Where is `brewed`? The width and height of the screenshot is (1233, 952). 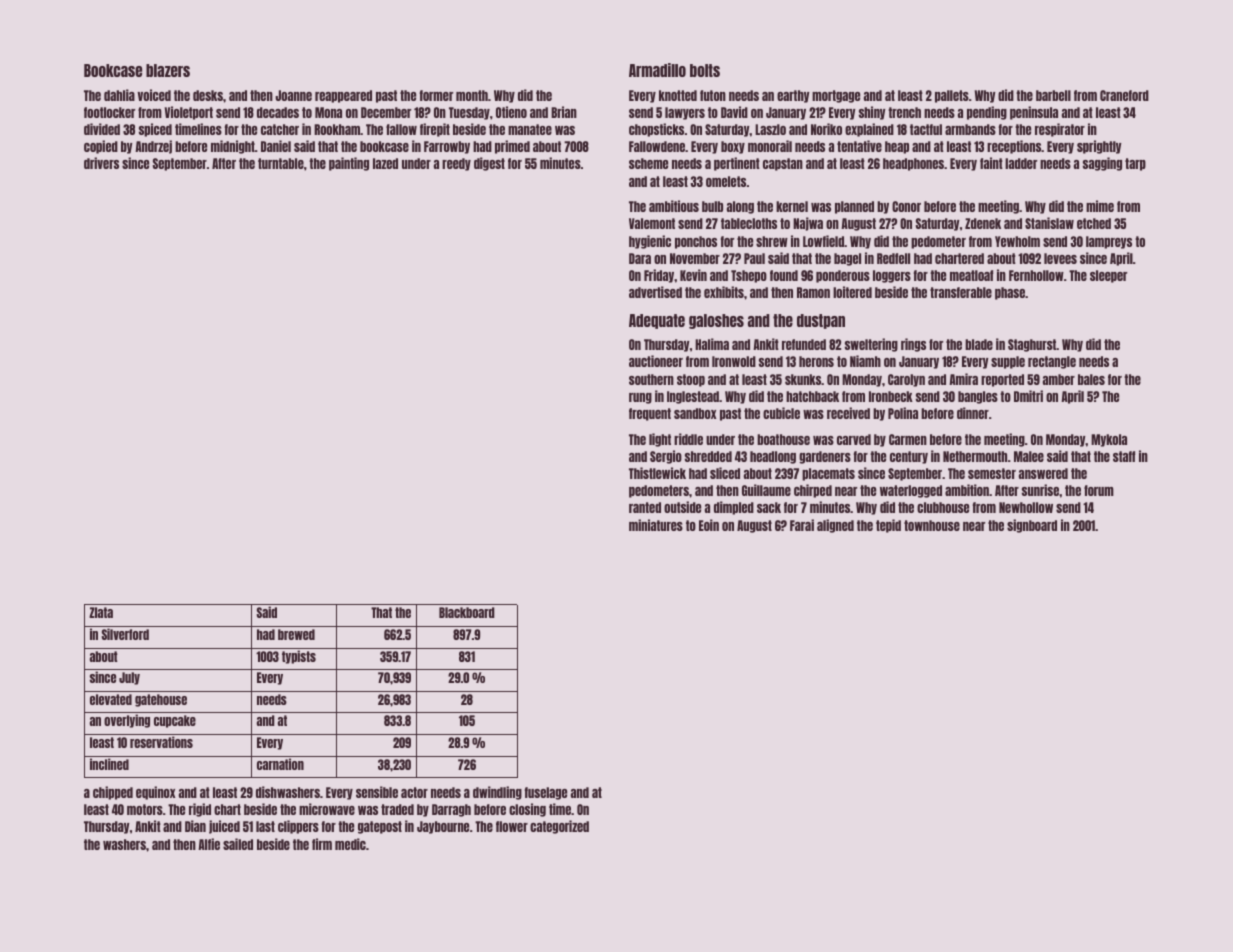 brewed is located at coordinates (296, 634).
